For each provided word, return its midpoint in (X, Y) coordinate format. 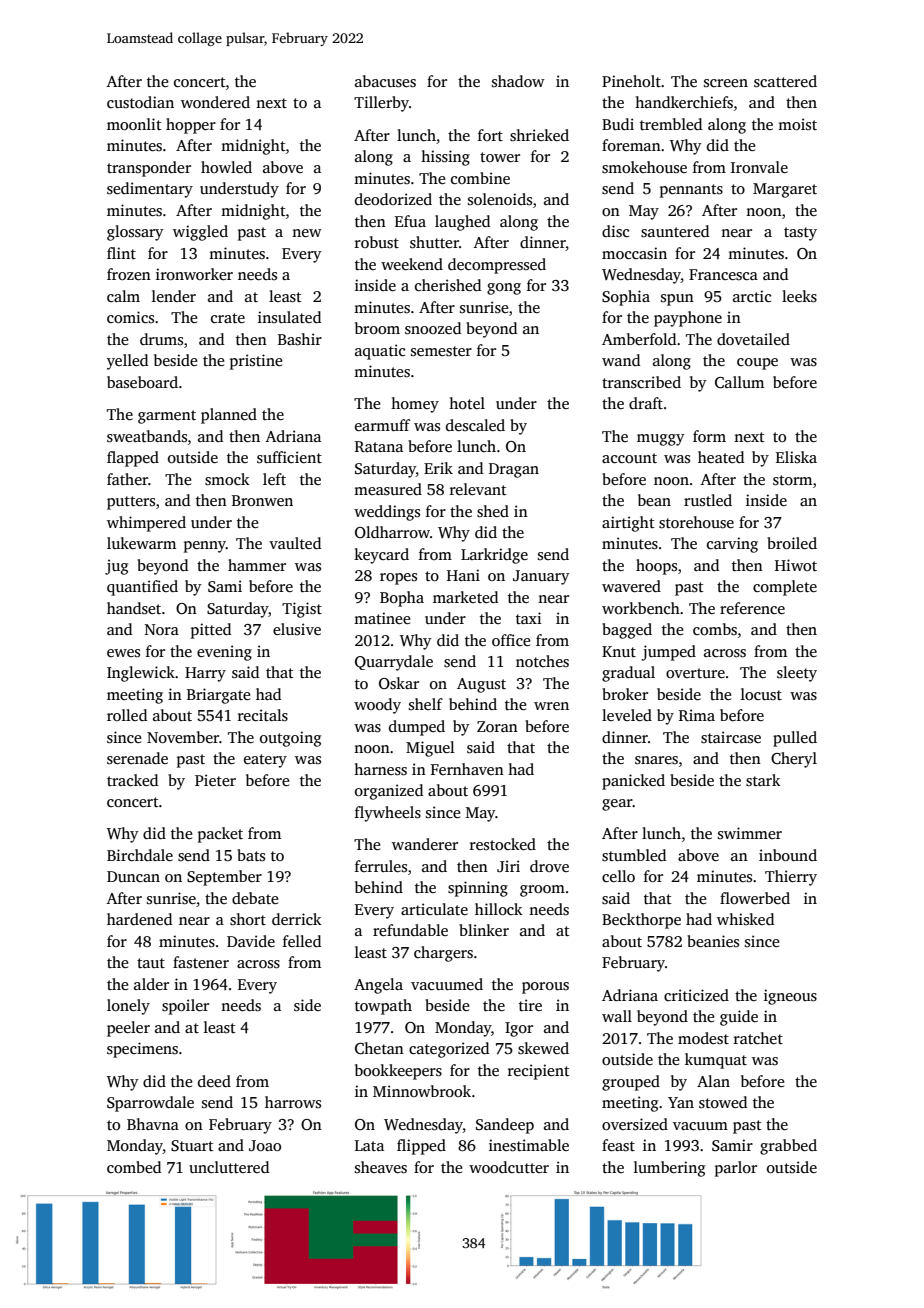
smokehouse (644, 167)
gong (504, 289)
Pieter (215, 780)
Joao (265, 1145)
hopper (191, 126)
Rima (697, 715)
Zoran (497, 726)
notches (542, 661)
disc (615, 231)
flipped (421, 1147)
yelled (127, 362)
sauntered (675, 231)
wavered (631, 586)
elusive (297, 629)
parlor (736, 1169)
